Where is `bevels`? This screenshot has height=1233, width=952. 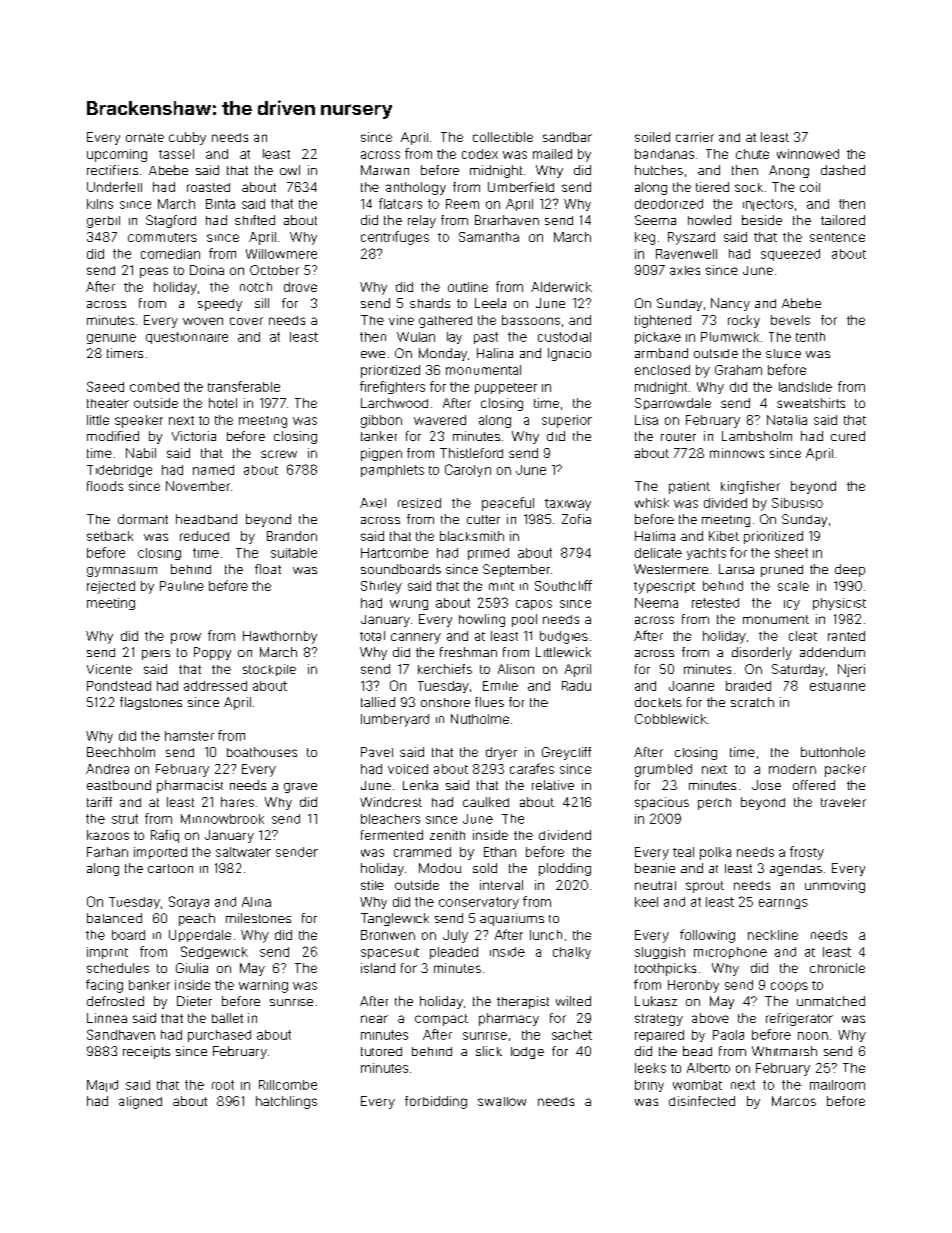
bevels is located at coordinates (790, 320).
